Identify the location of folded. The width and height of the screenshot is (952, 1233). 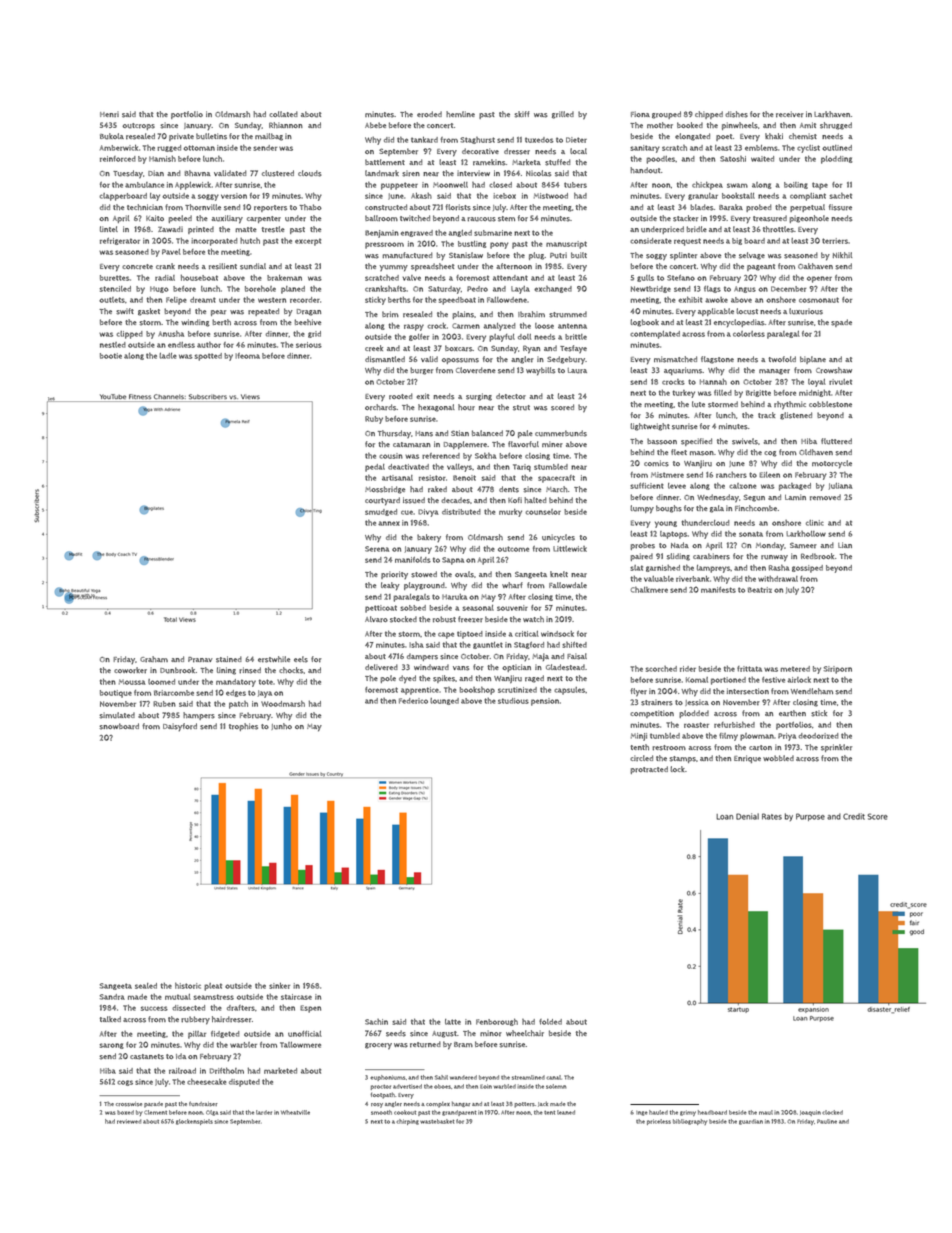
(550, 1022).
